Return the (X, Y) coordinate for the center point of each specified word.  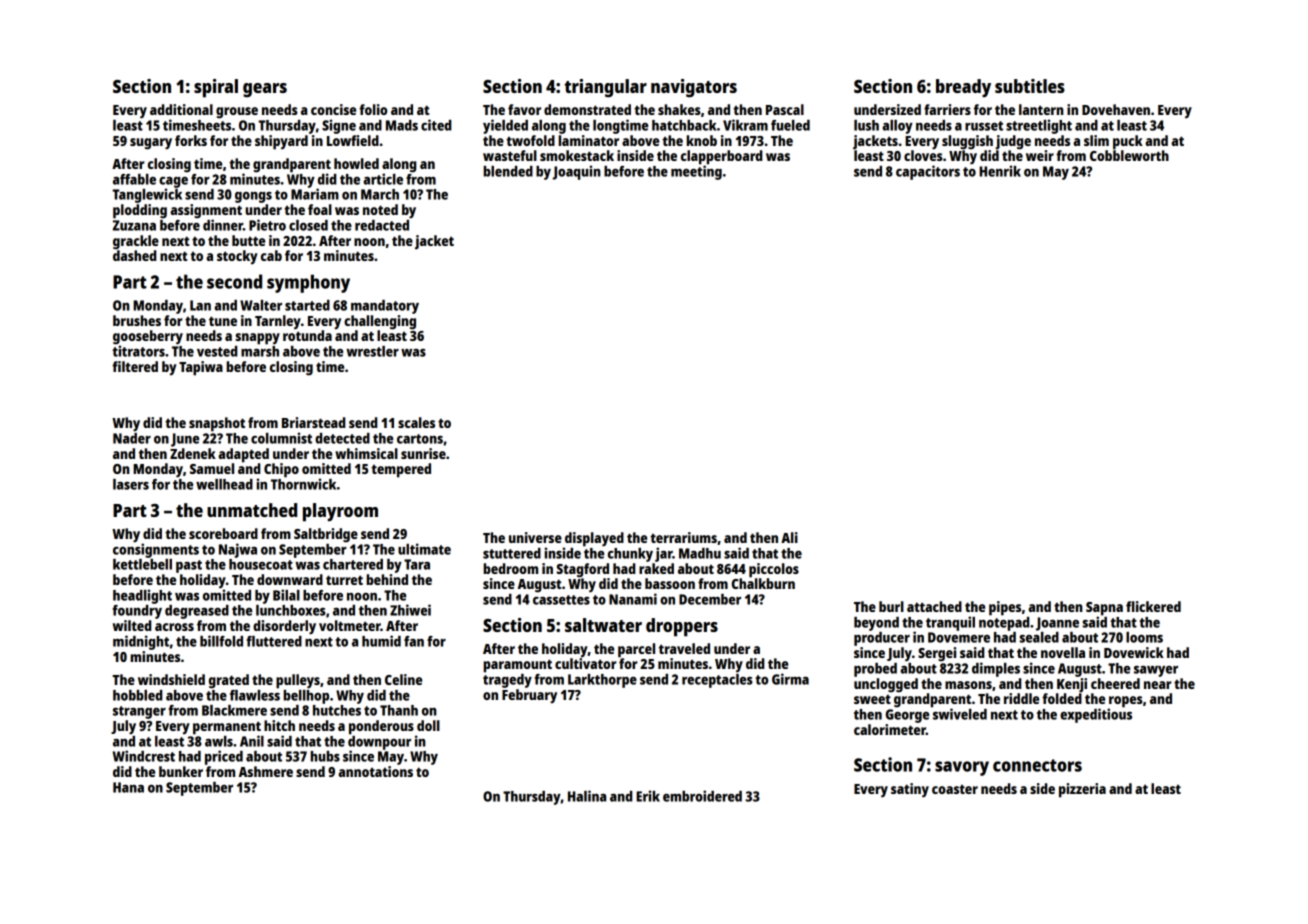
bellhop (306, 697)
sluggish (967, 142)
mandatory (385, 307)
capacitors (928, 172)
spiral (216, 88)
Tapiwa (201, 368)
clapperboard (721, 157)
